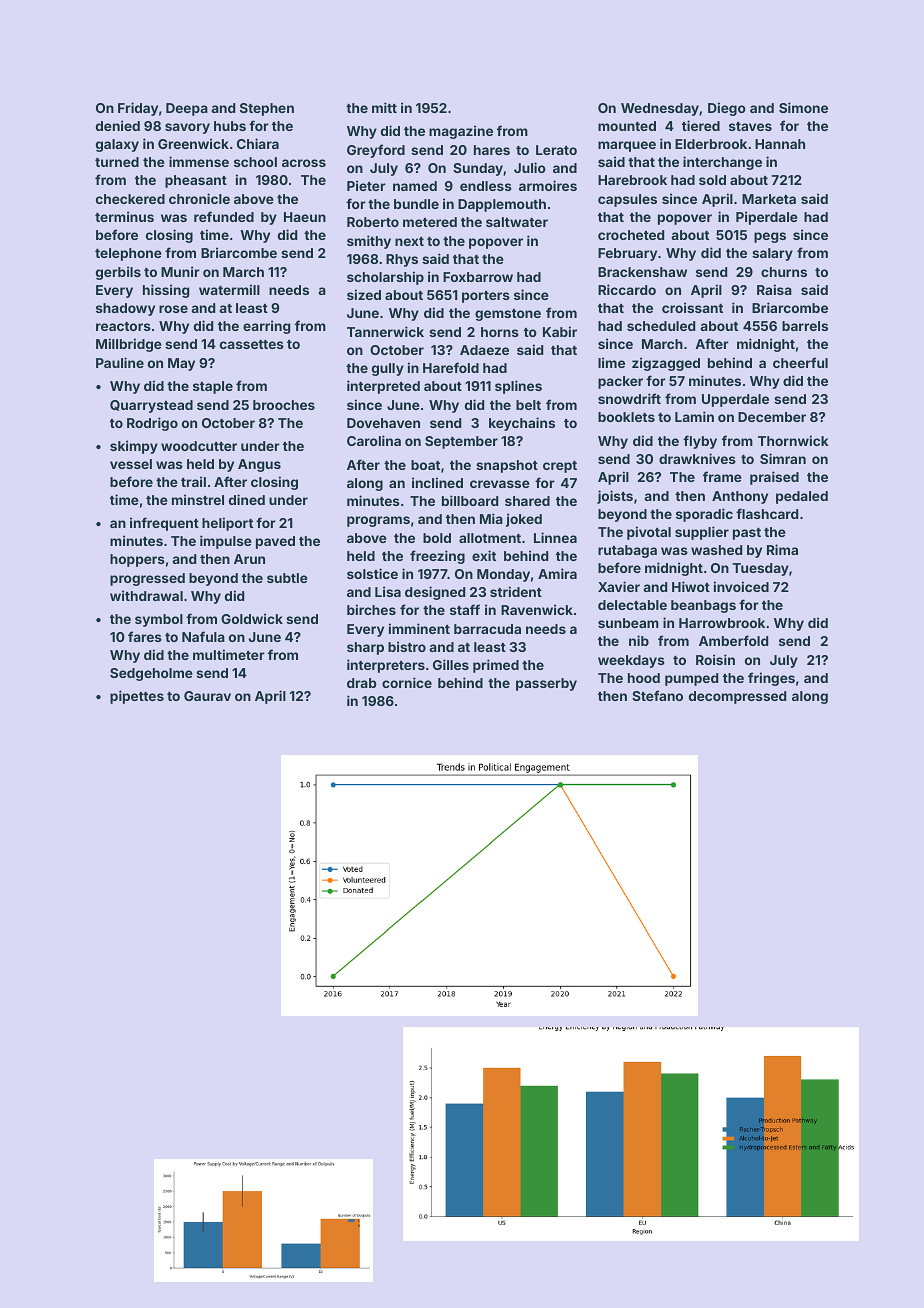 This screenshot has height=1308, width=924. What do you see at coordinates (207, 696) in the screenshot?
I see `Gaurav` at bounding box center [207, 696].
